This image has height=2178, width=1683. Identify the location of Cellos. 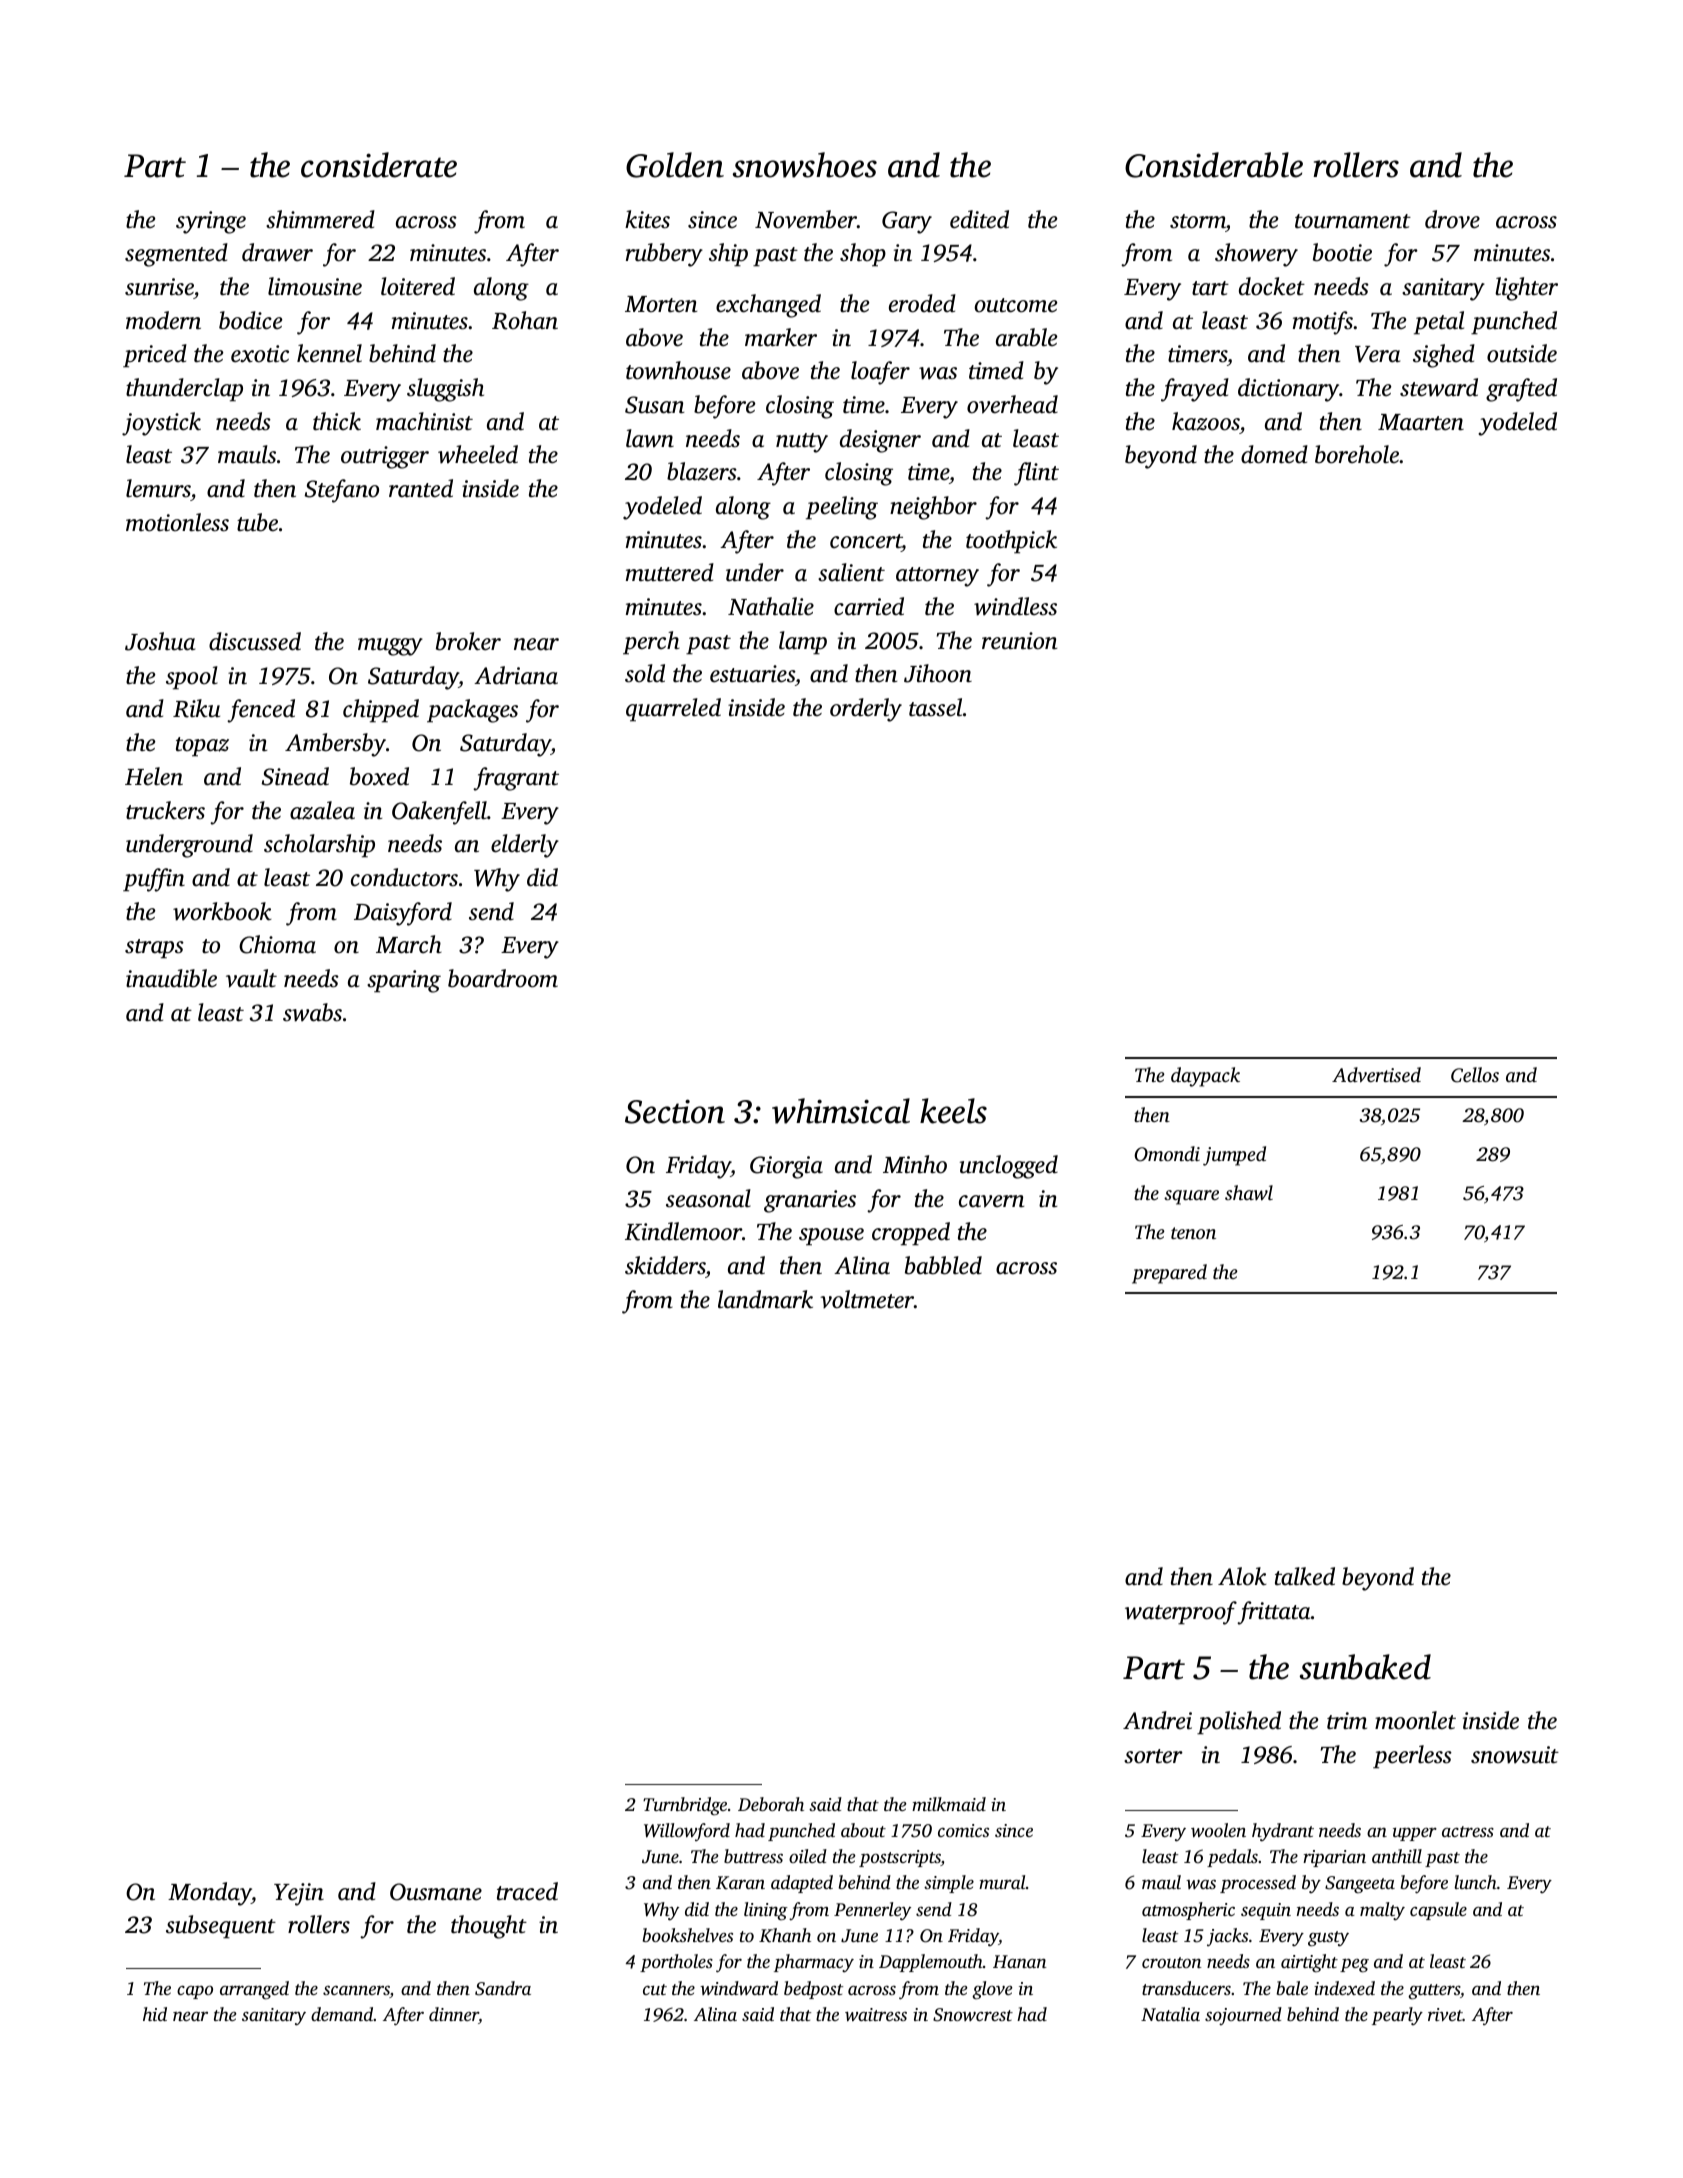
(1475, 1075).
